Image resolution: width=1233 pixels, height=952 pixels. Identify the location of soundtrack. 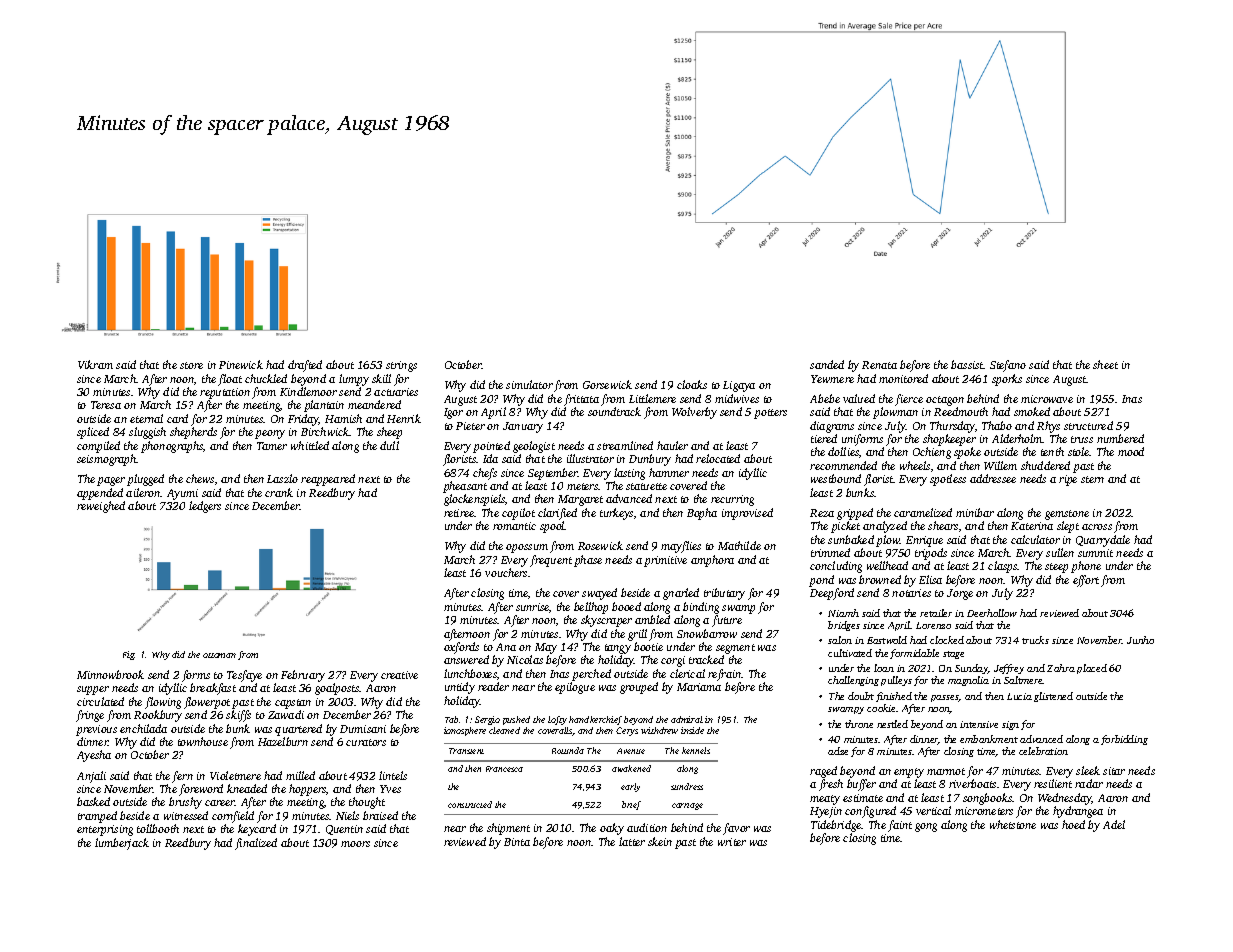
(614, 411).
